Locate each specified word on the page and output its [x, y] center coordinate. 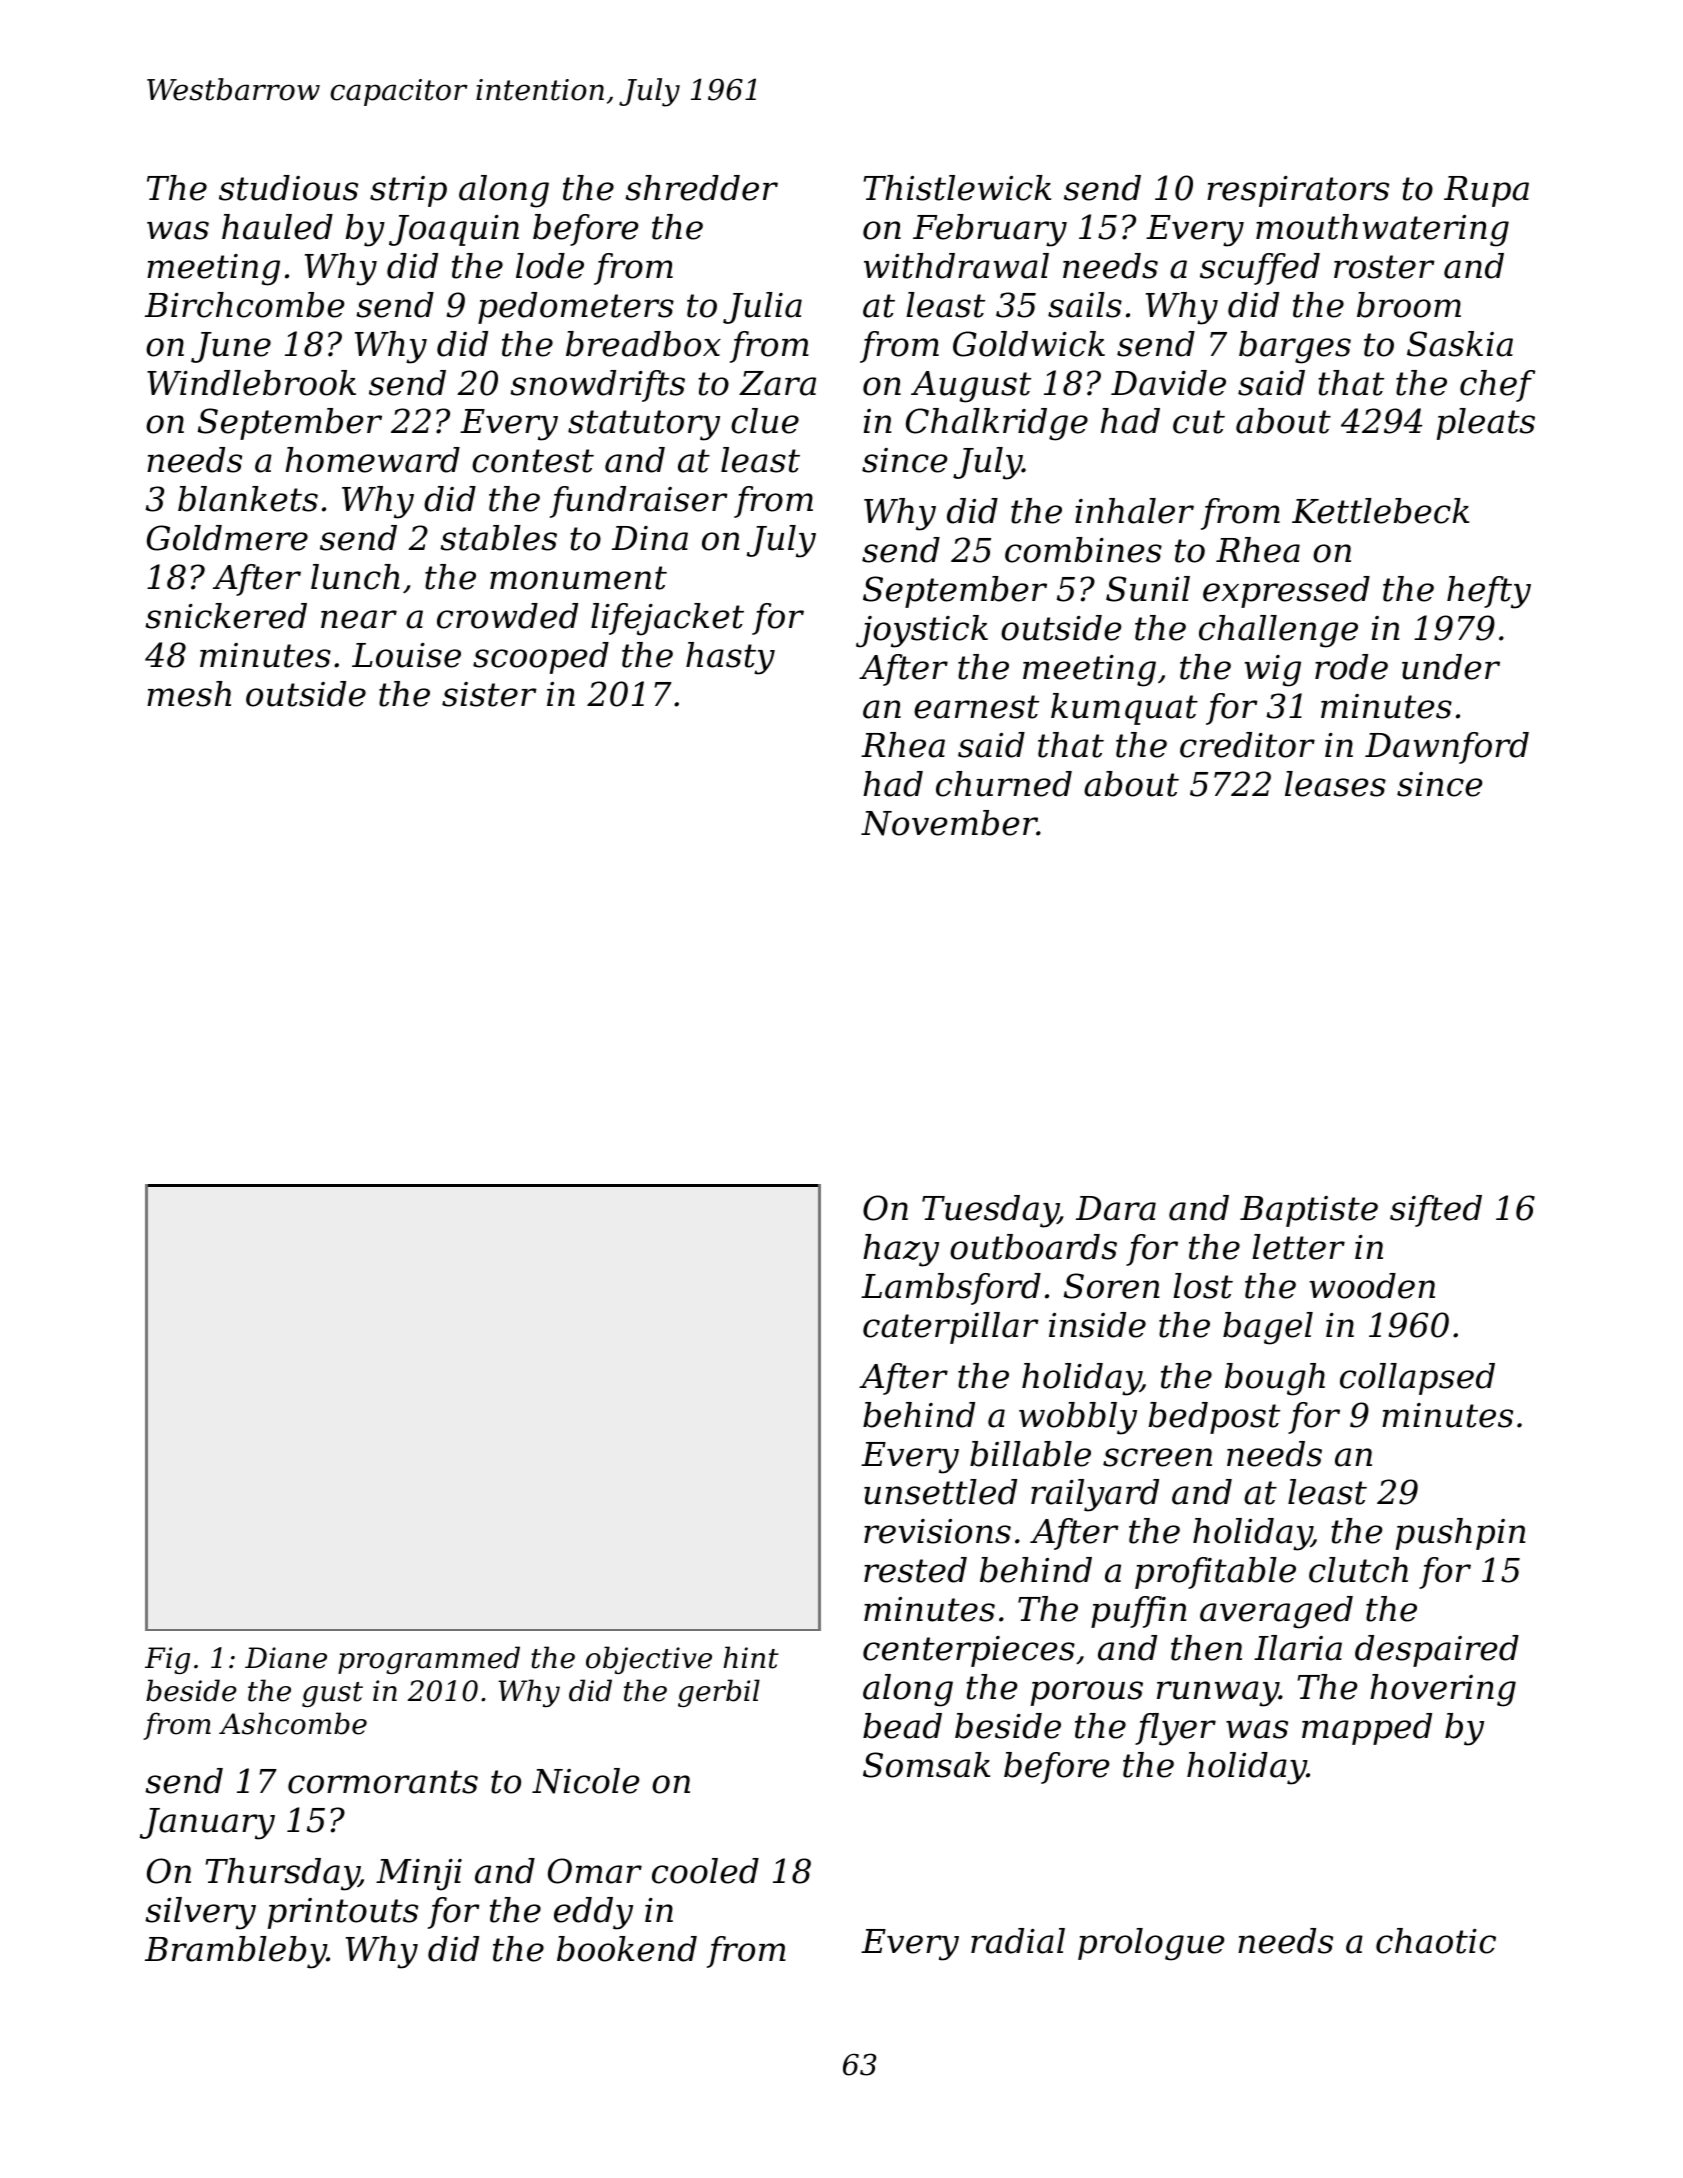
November [949, 823]
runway [1218, 1694]
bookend [627, 1949]
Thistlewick [957, 188]
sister [489, 694]
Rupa [1486, 191]
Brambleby [236, 1952]
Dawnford [1447, 748]
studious [288, 188]
